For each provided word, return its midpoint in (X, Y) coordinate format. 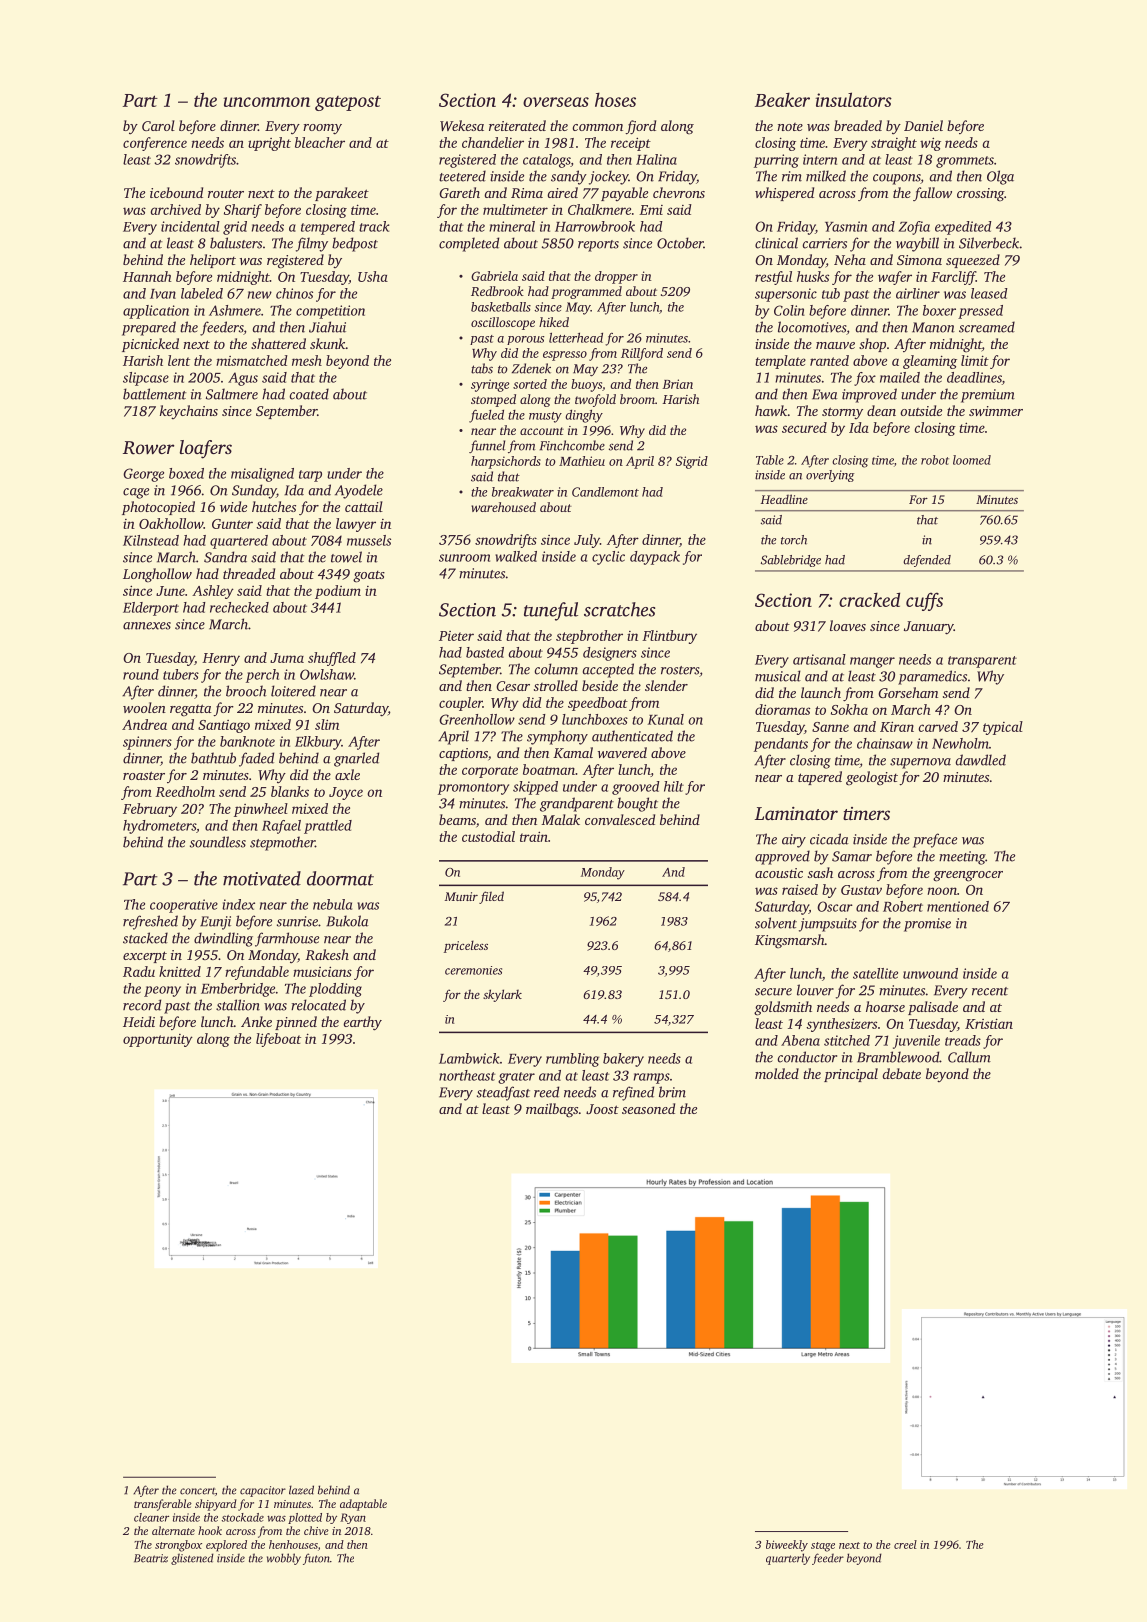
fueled (486, 416)
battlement (155, 394)
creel (905, 1544)
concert (197, 1491)
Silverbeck (989, 243)
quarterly (788, 1559)
